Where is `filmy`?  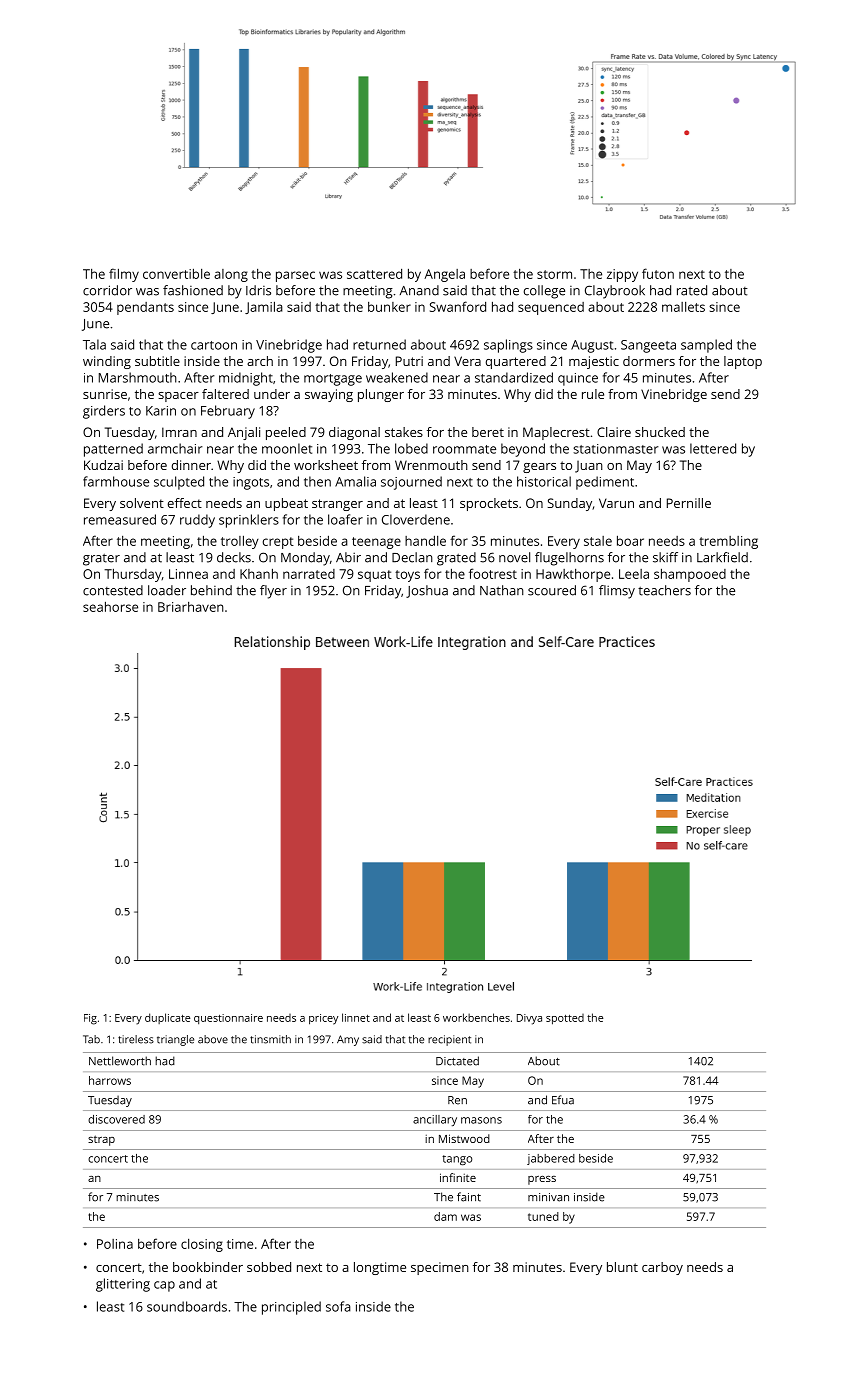 filmy is located at coordinates (124, 275).
